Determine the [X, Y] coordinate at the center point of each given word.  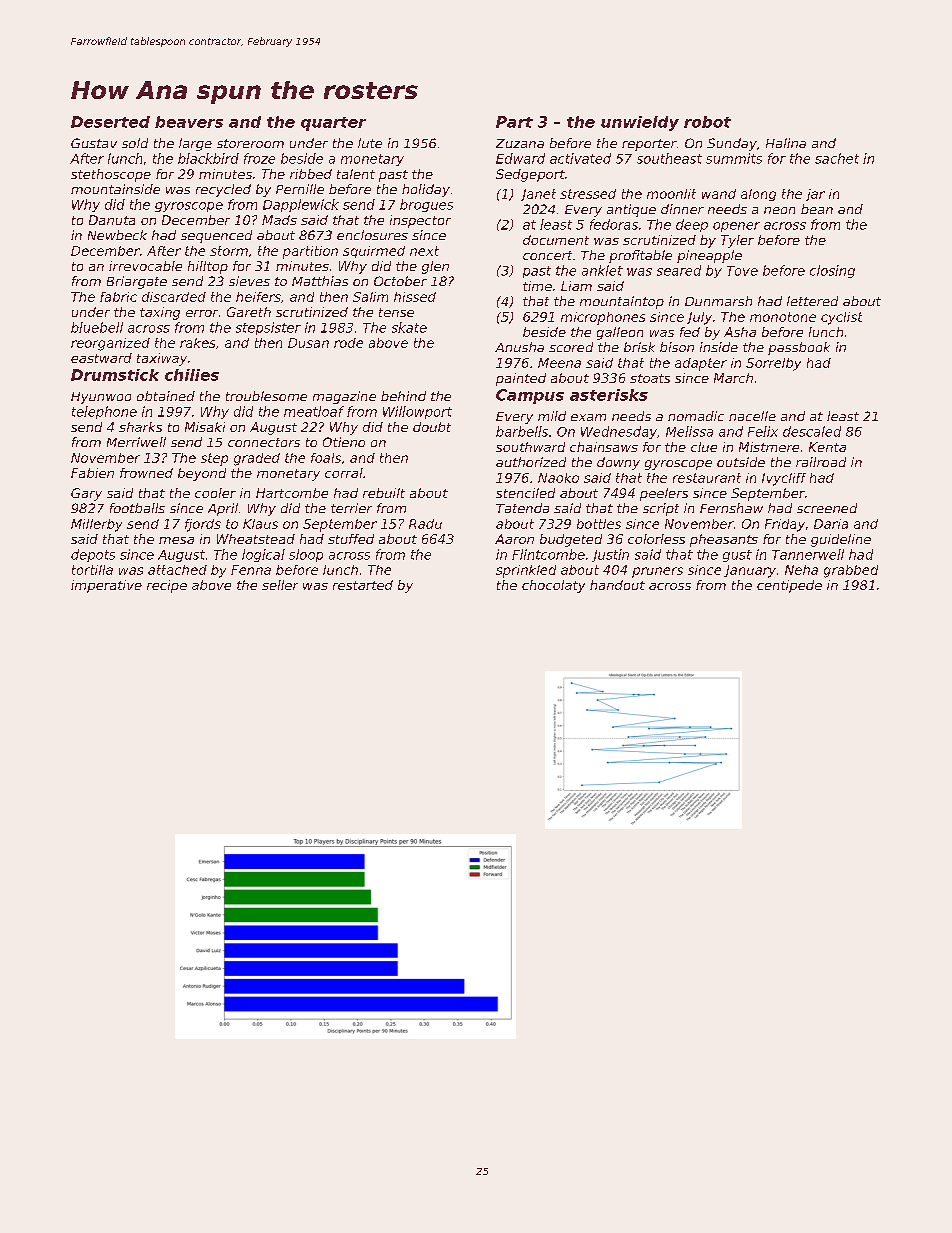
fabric [118, 297]
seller [280, 585]
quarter [333, 124]
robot [707, 122]
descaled [812, 431]
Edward [520, 158]
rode [348, 343]
